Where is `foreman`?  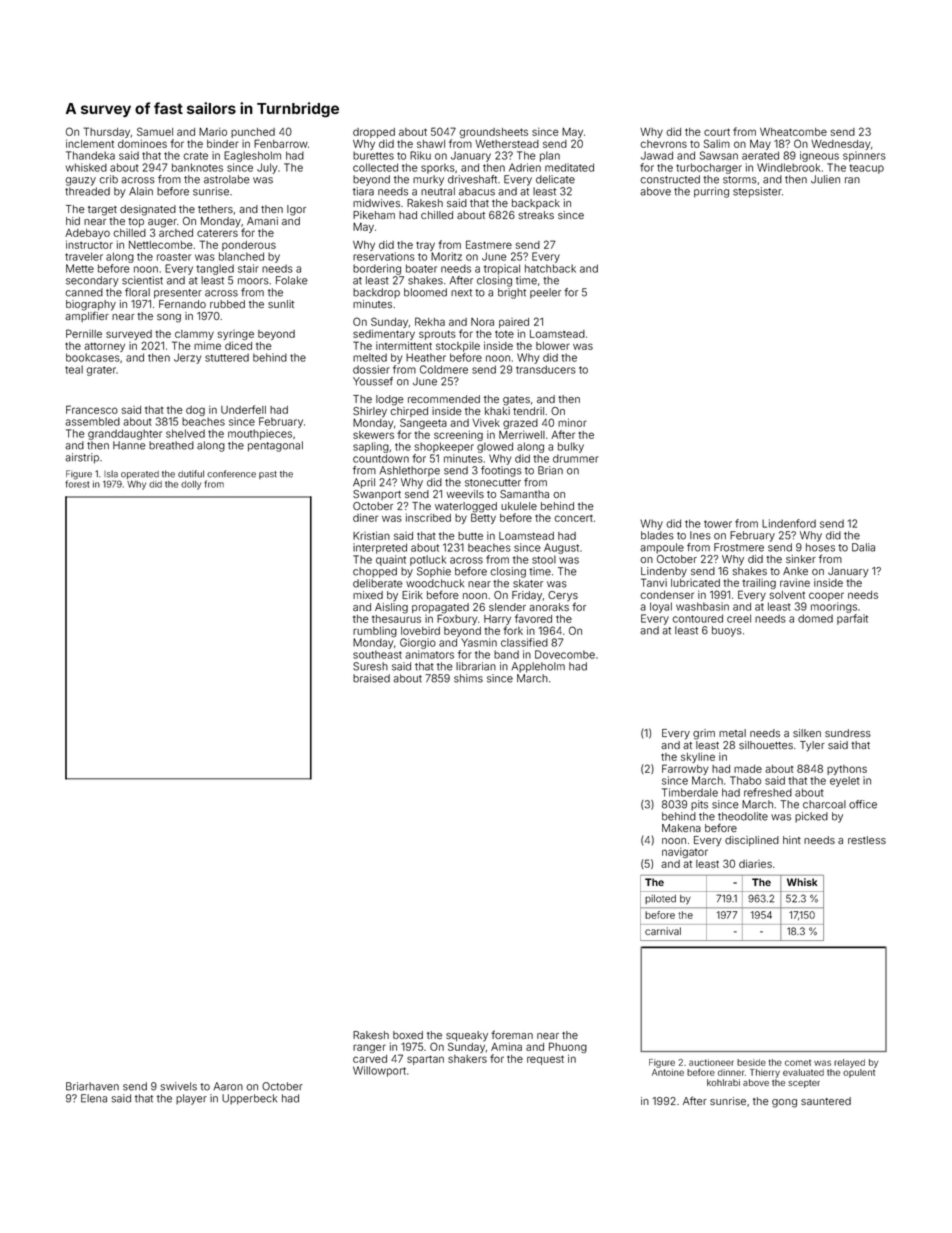 foreman is located at coordinates (512, 1034).
